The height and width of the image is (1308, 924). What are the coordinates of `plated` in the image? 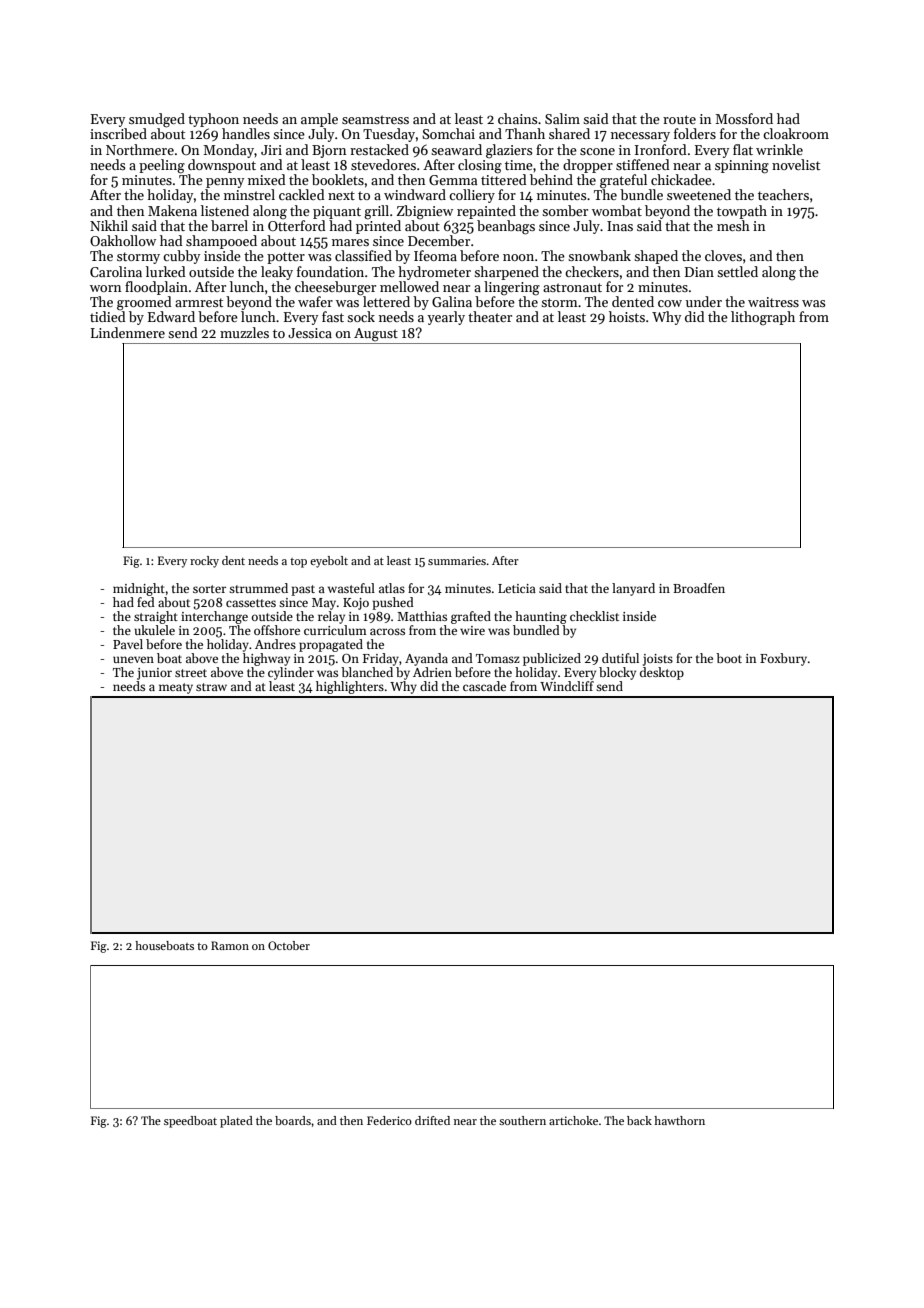 It's located at (236, 1122).
